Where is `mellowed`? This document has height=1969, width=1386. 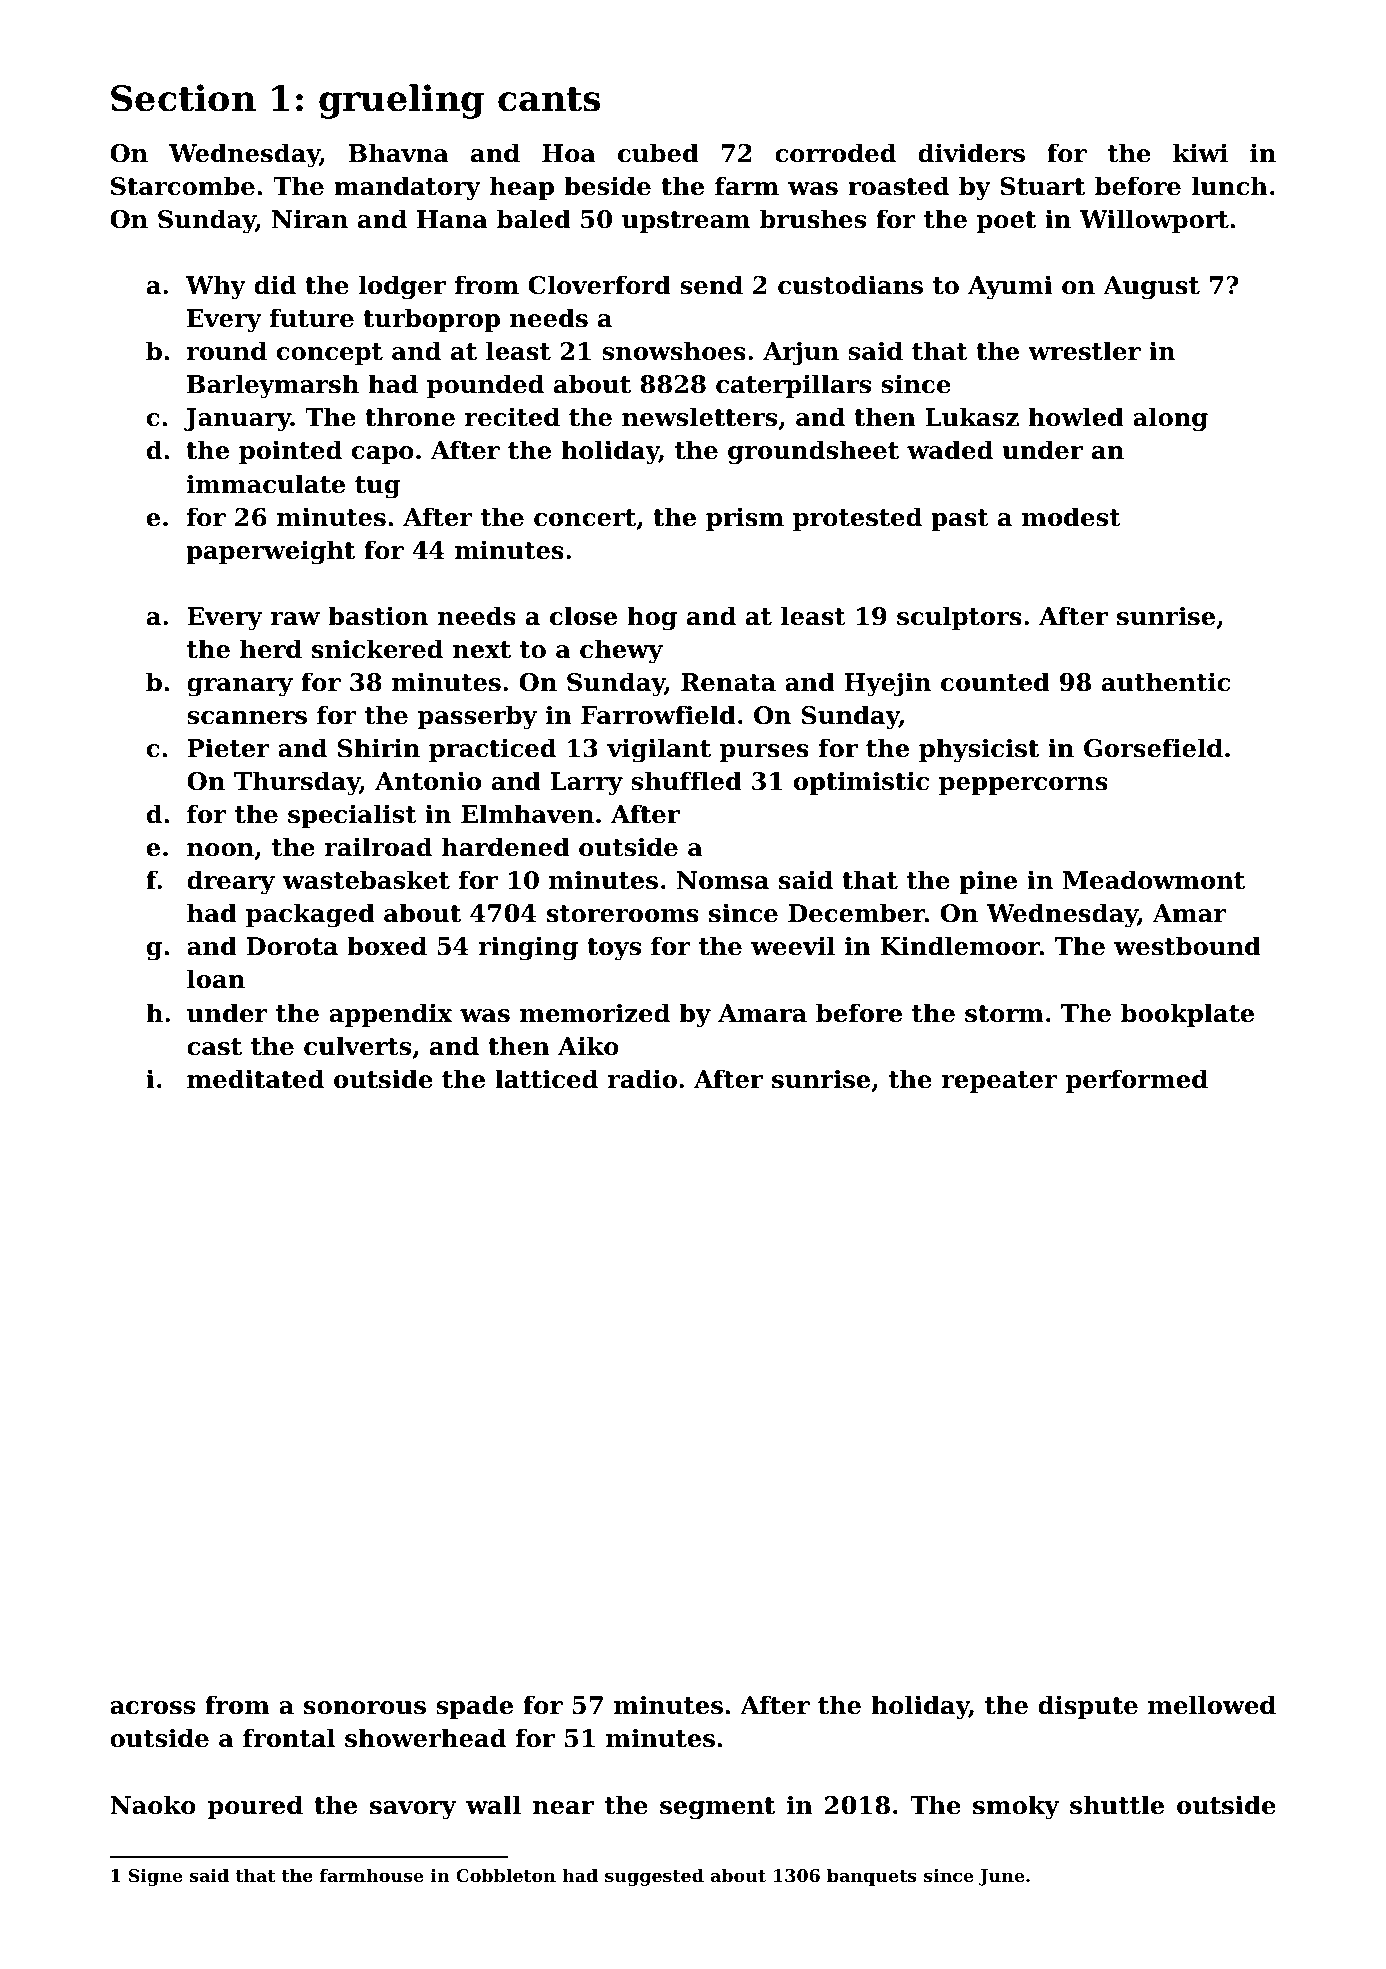
mellowed is located at coordinates (1212, 1705).
